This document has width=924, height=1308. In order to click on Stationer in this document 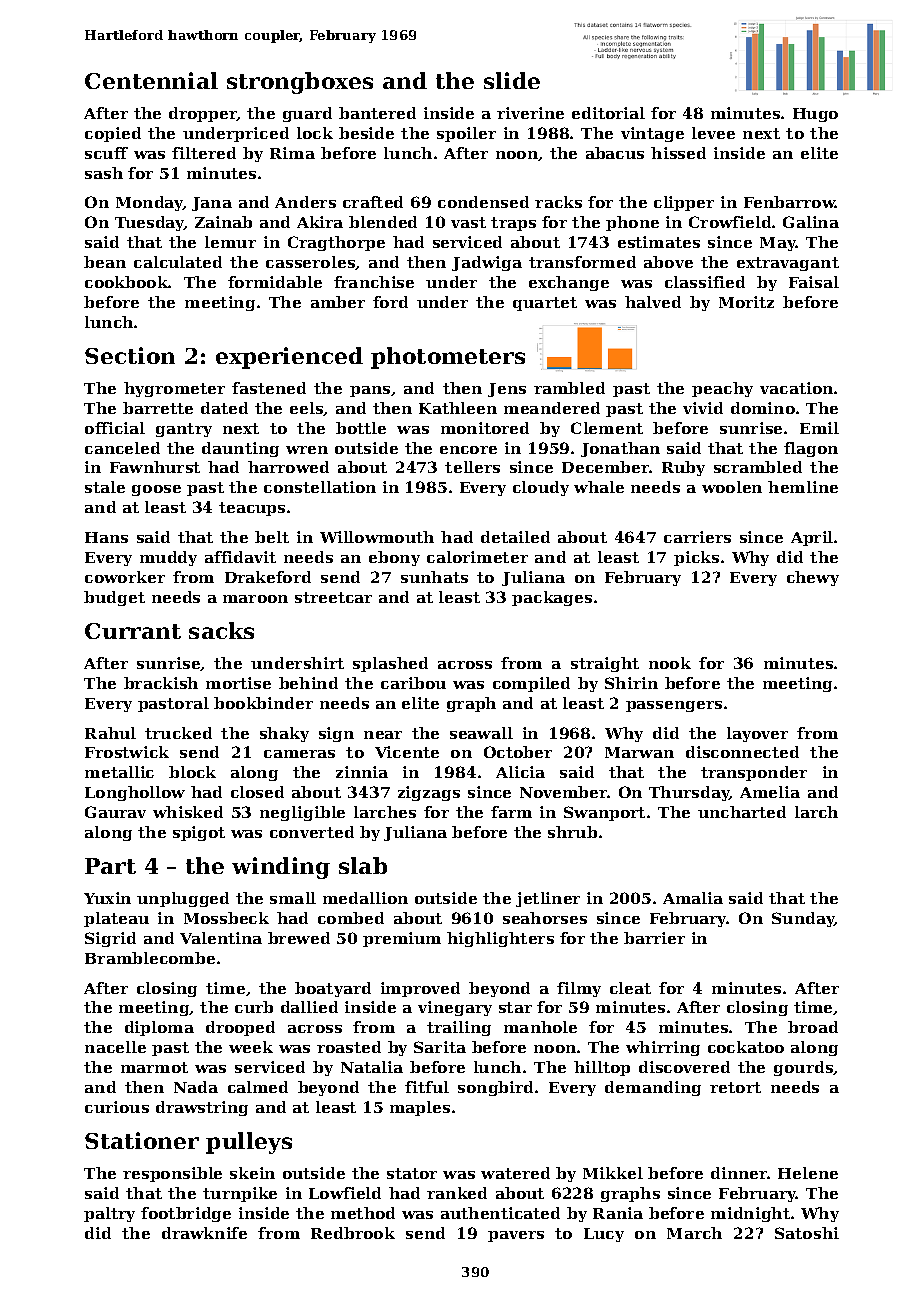, I will do `click(142, 1140)`.
